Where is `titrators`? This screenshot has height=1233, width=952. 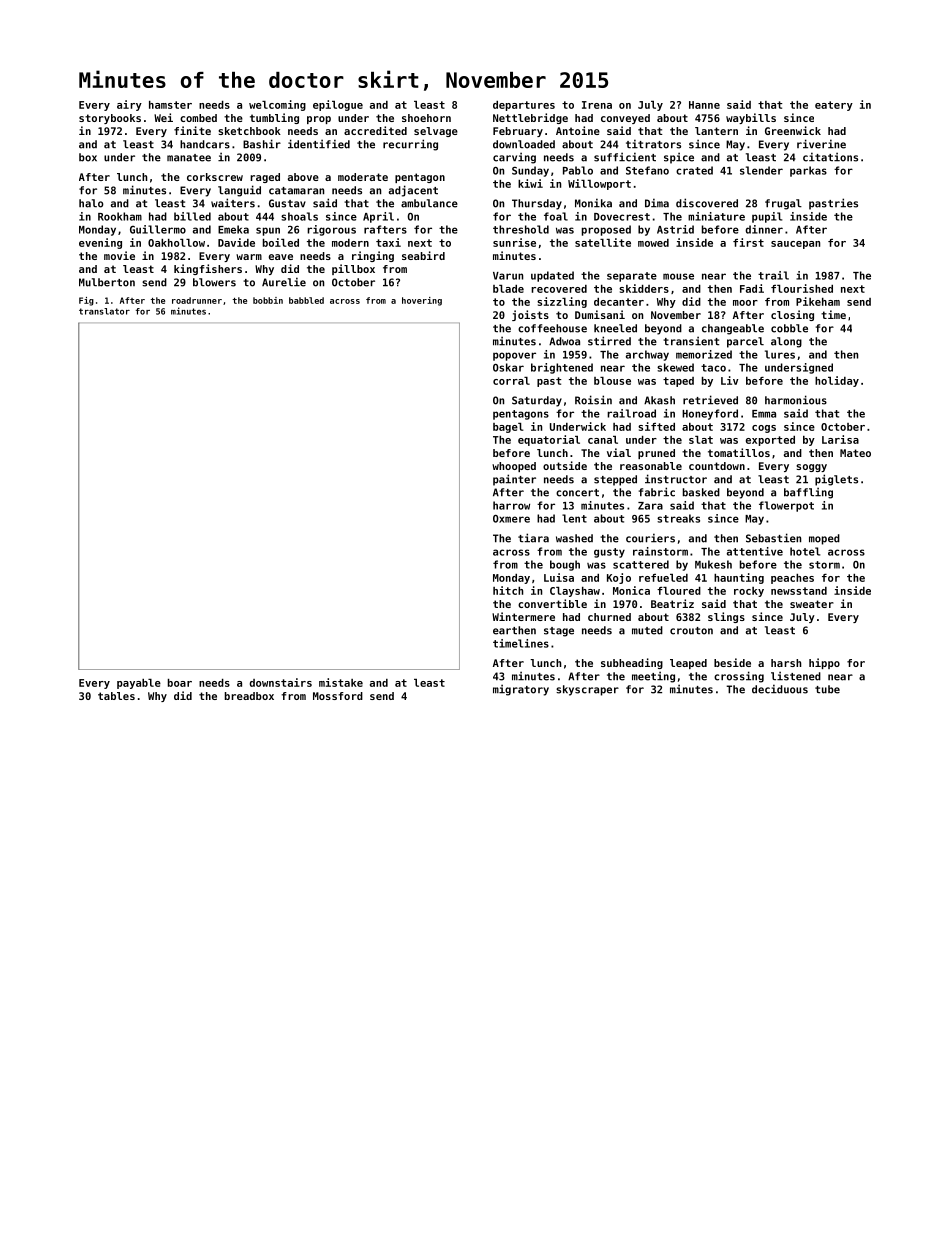
titrators is located at coordinates (653, 144).
